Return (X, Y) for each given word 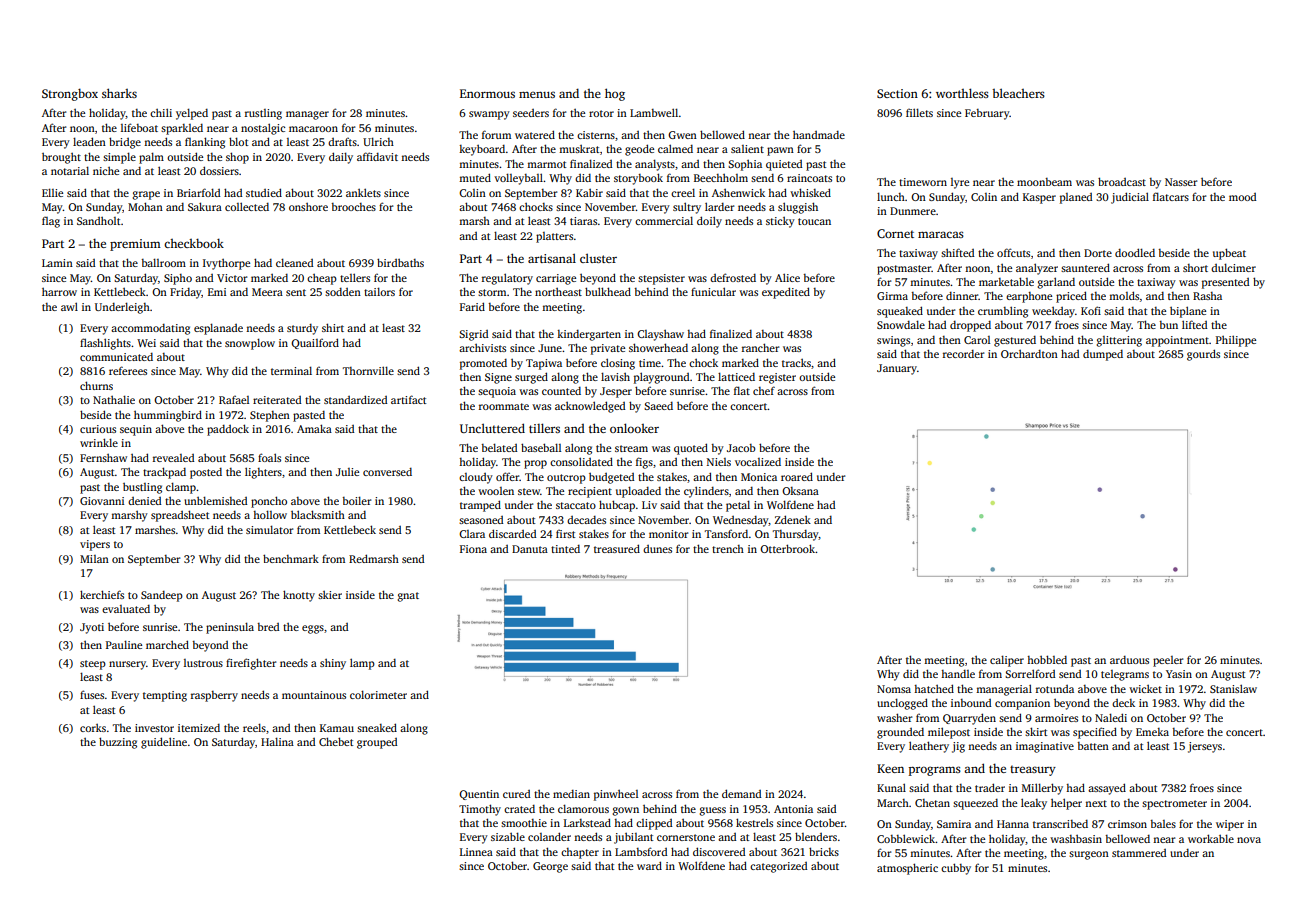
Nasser (1181, 182)
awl (69, 306)
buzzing (118, 743)
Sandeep (162, 596)
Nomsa (894, 689)
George (550, 867)
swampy (489, 115)
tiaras (583, 221)
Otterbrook (787, 548)
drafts (342, 142)
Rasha (1207, 296)
